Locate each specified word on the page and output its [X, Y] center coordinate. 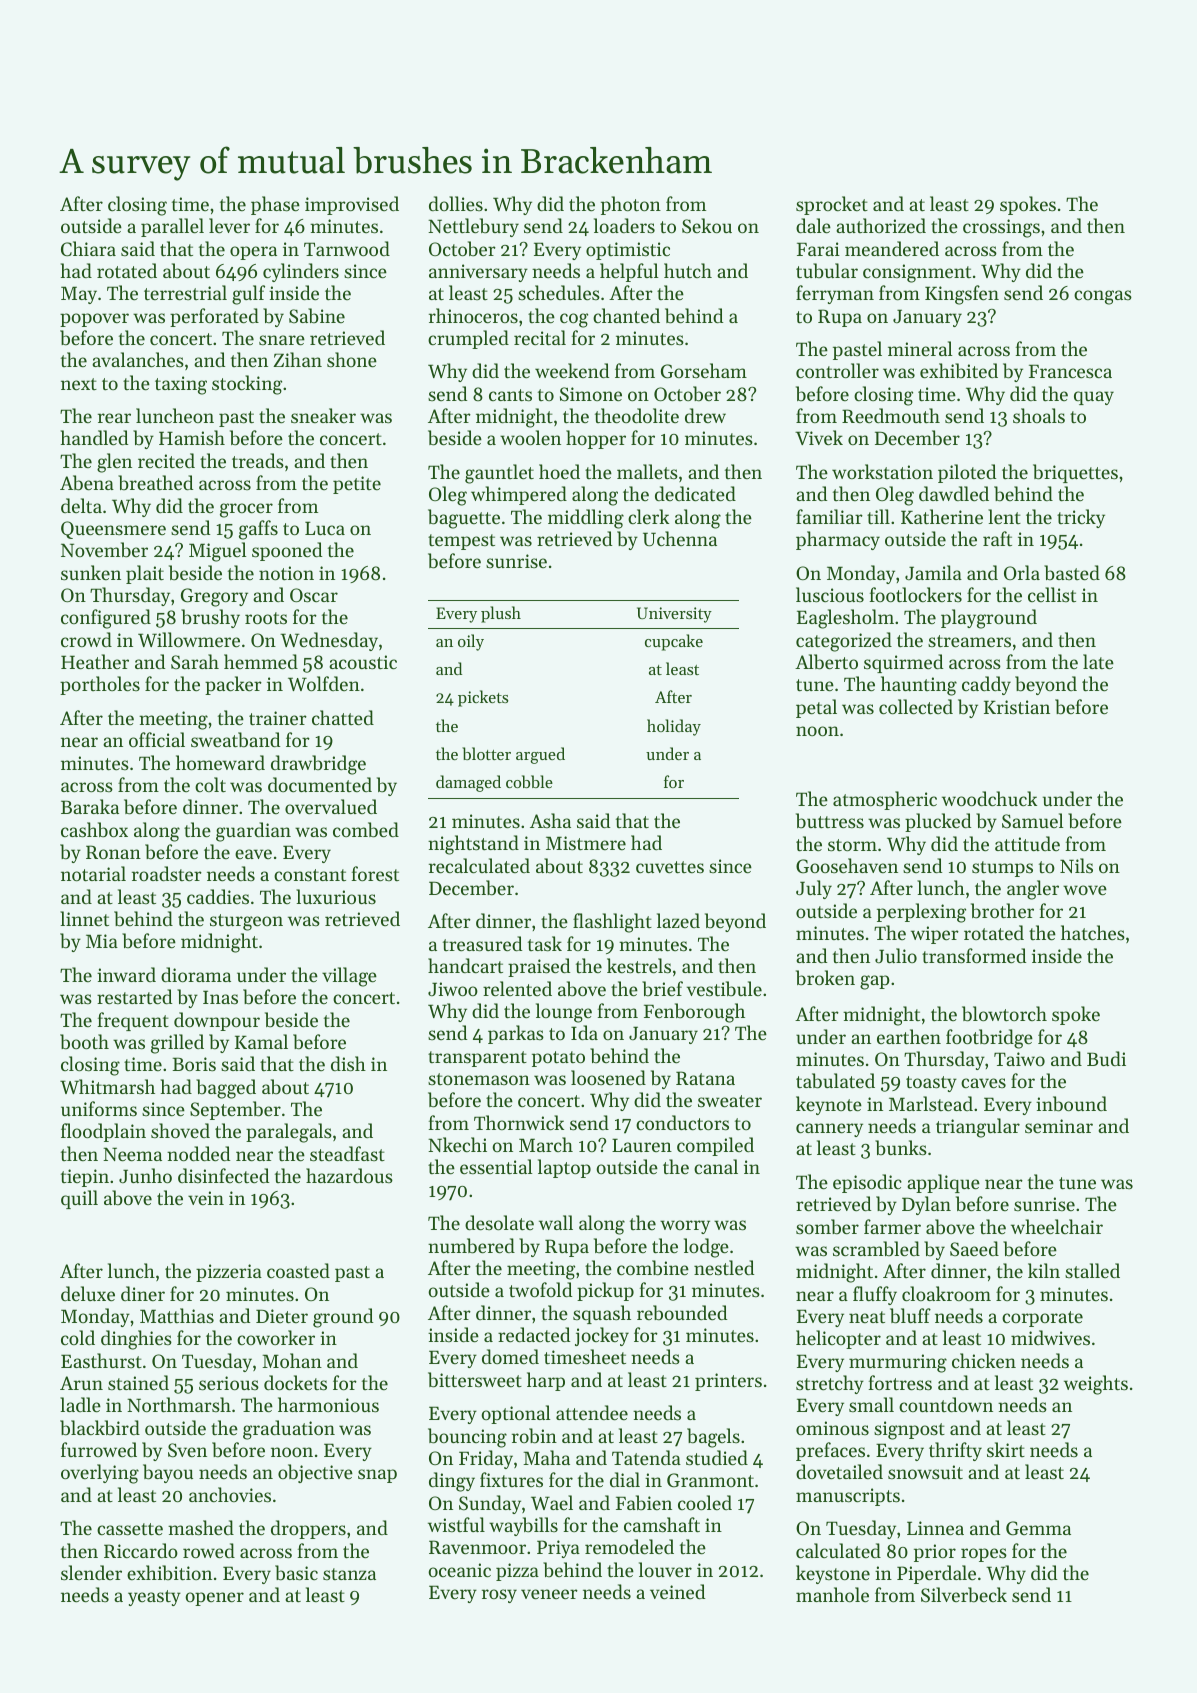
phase [275, 205]
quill [79, 1199]
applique [943, 1183]
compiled [715, 1146]
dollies [456, 203]
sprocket [832, 205]
